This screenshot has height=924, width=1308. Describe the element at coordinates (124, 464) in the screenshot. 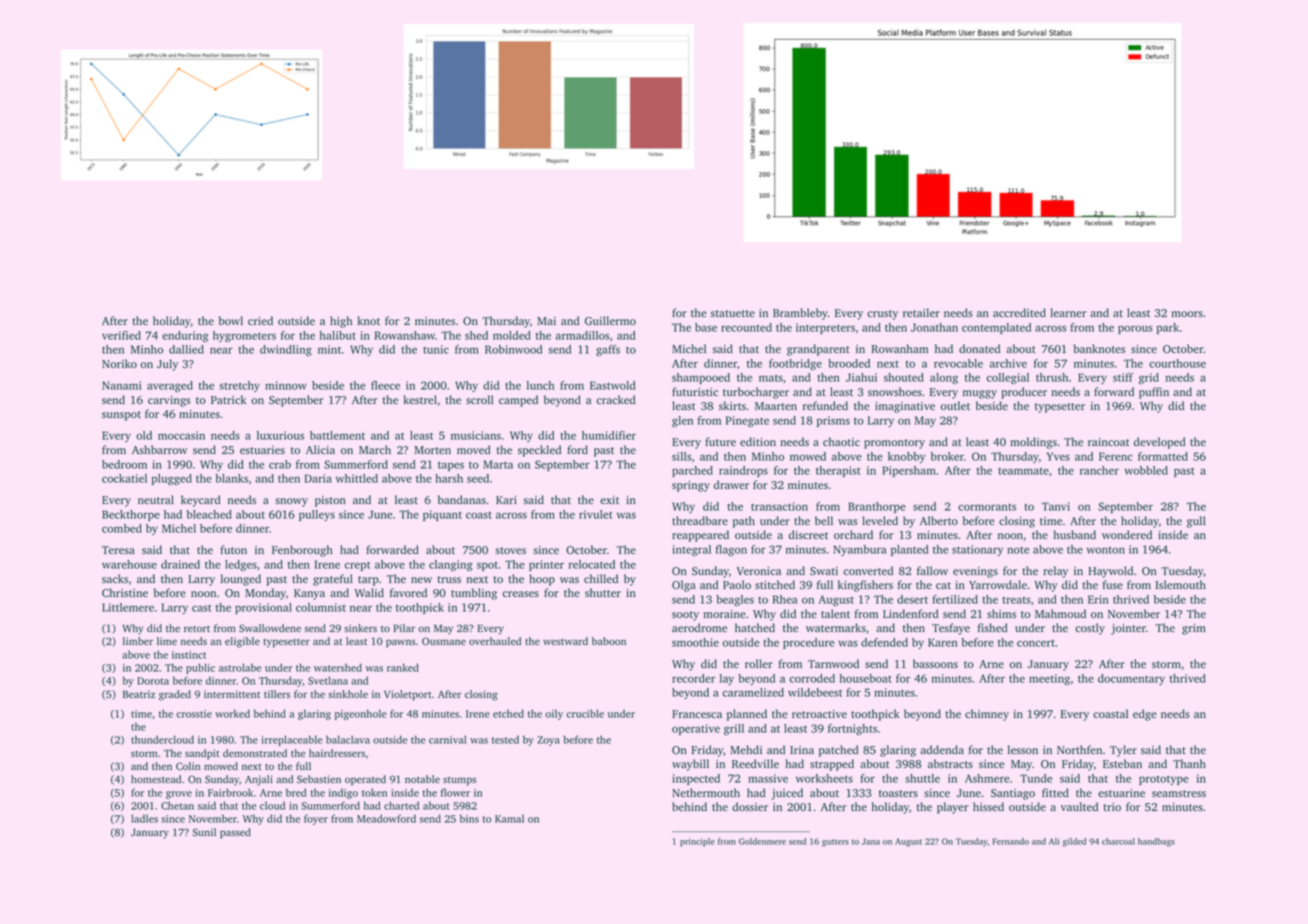

I see `bedroom` at that location.
